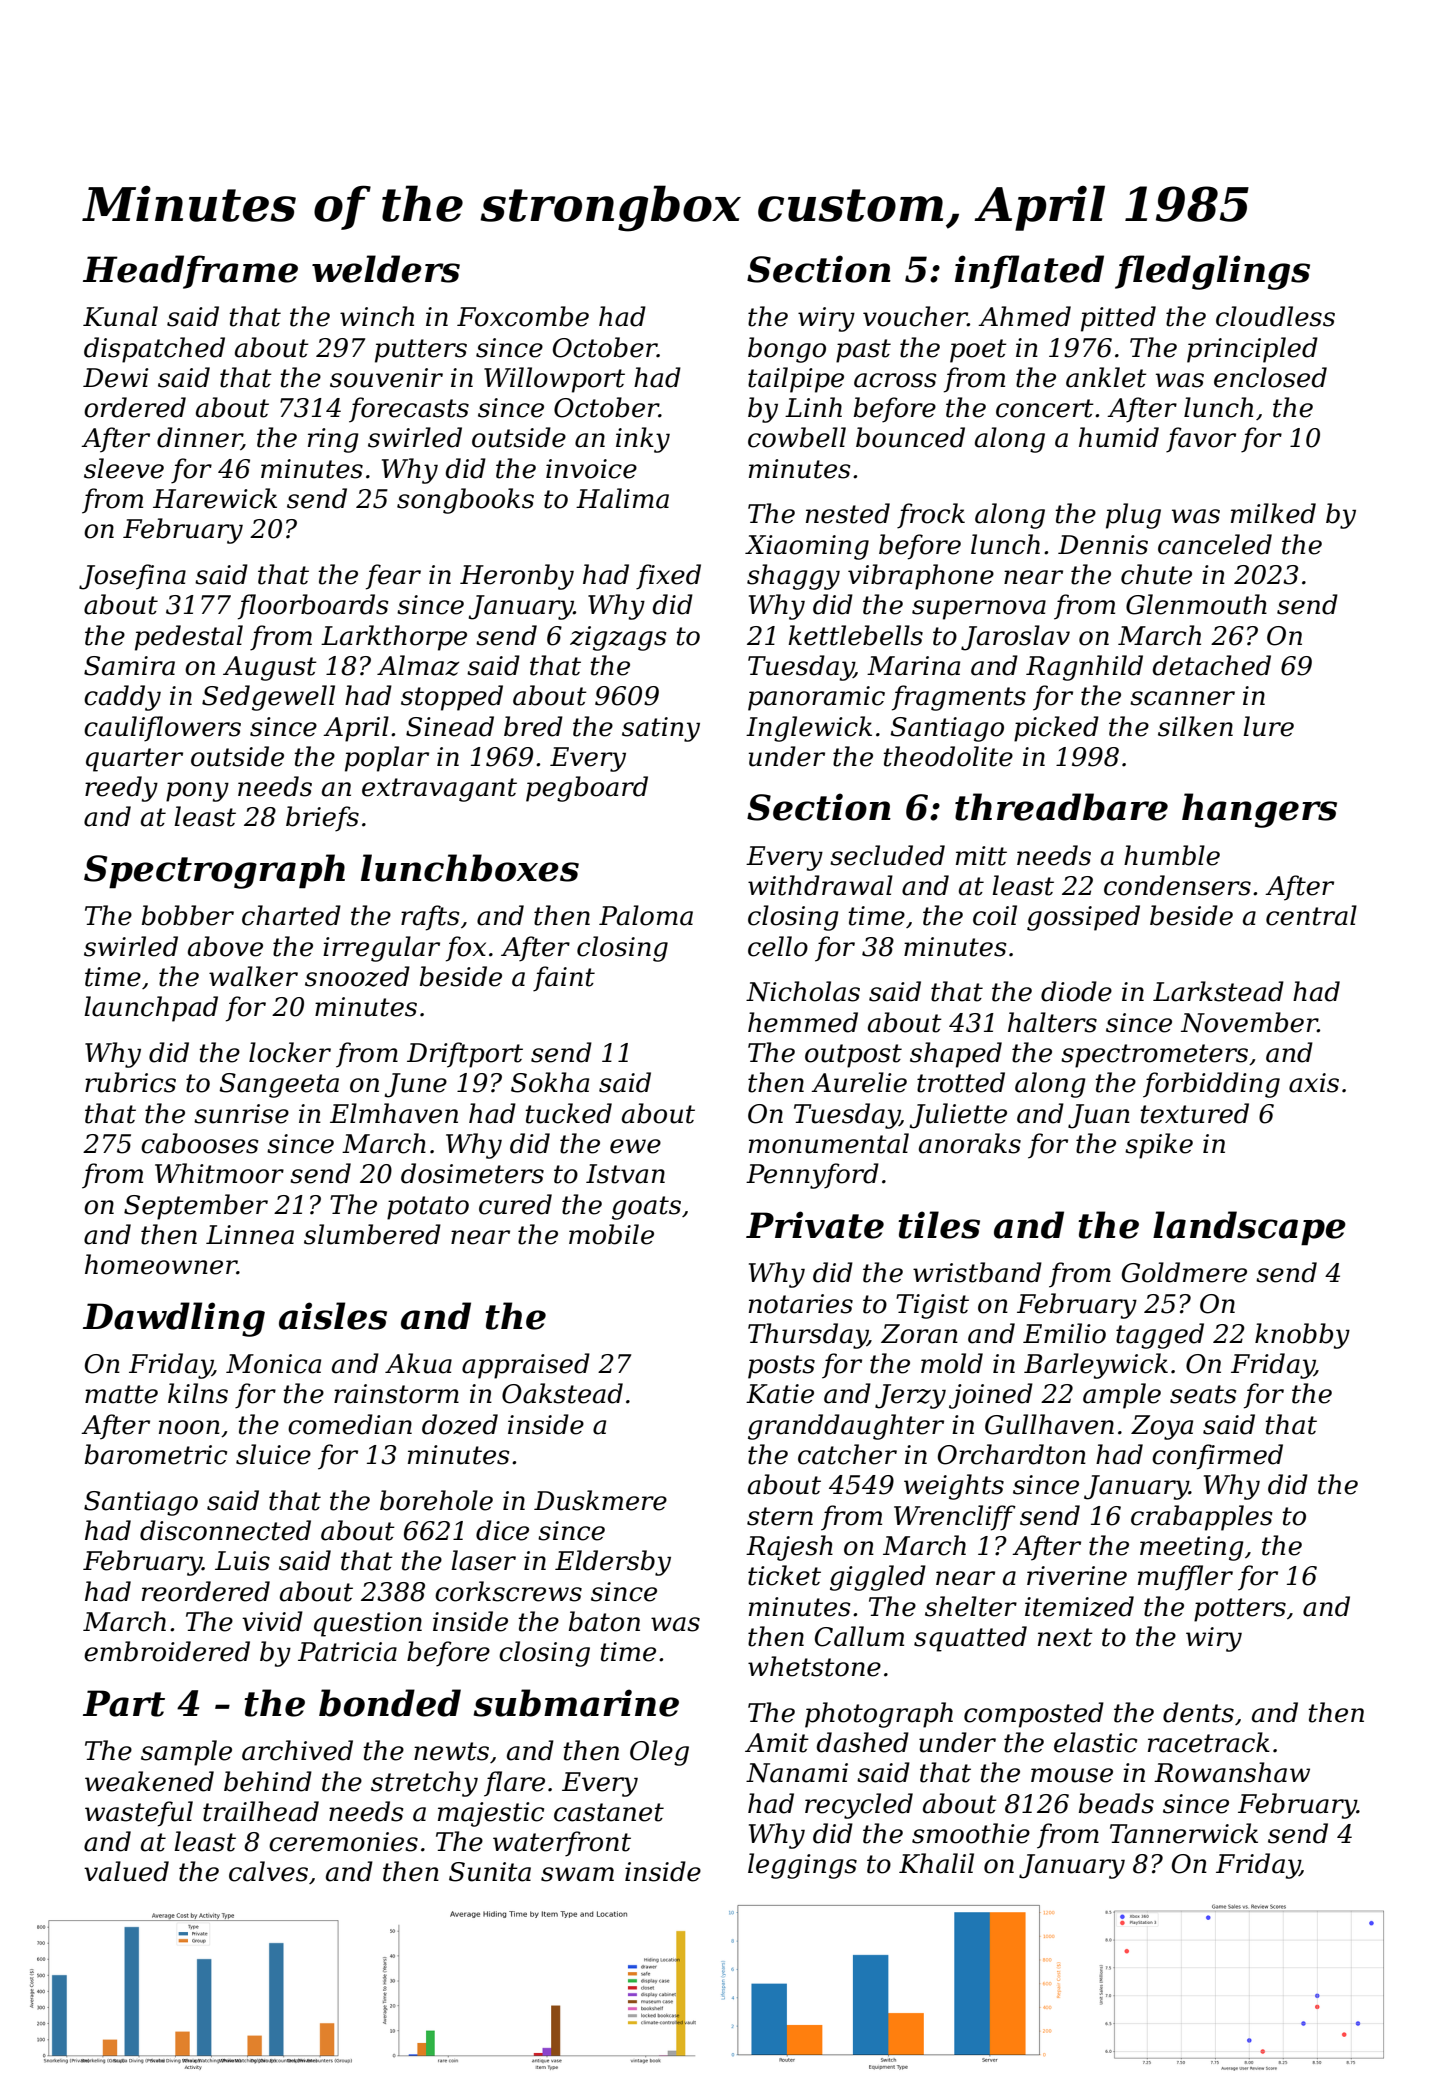 The height and width of the screenshot is (2100, 1450). I want to click on Ragnhild, so click(1084, 668).
